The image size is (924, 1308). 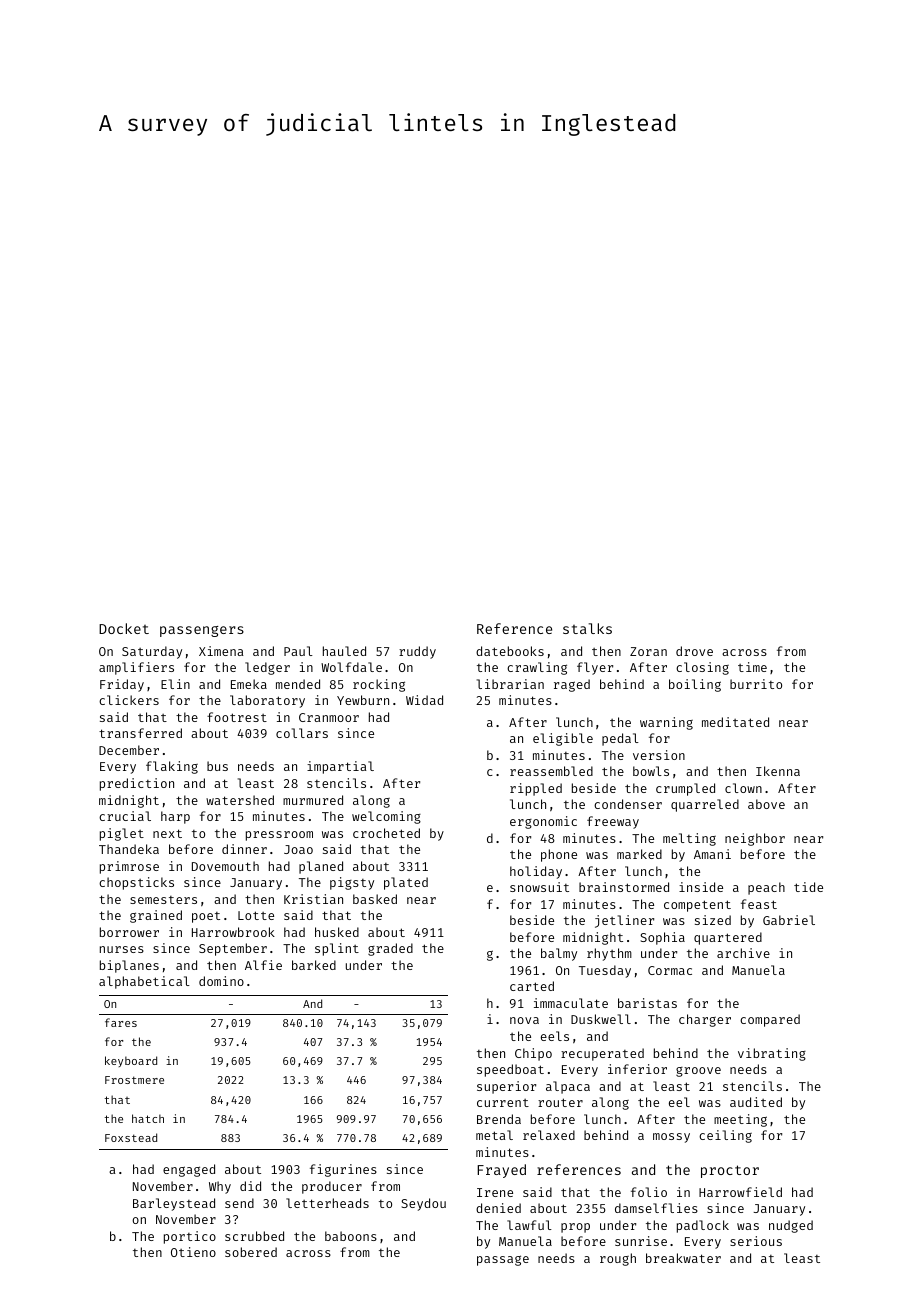 I want to click on collars, so click(x=302, y=733).
